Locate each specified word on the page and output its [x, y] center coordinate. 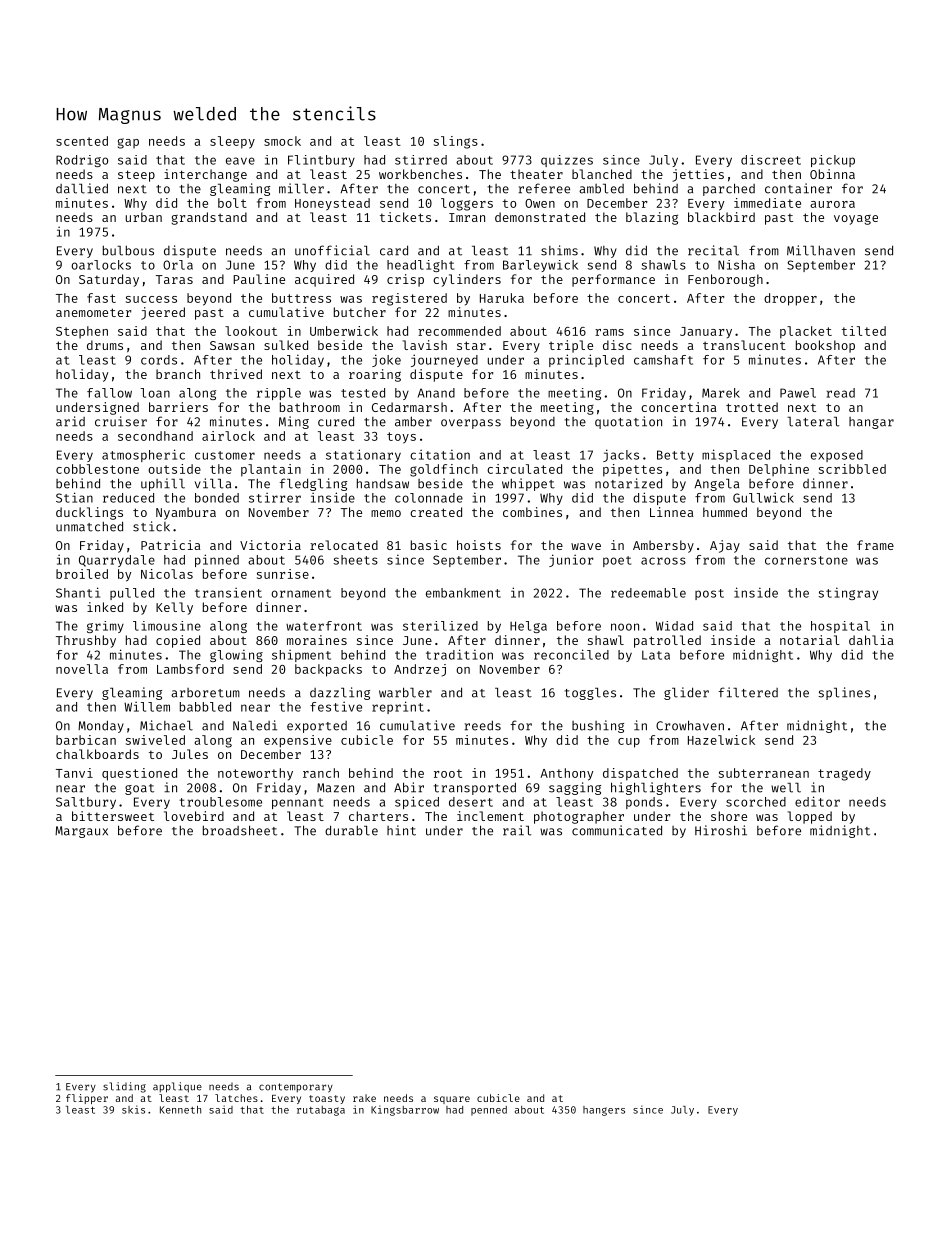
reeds [483, 725]
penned [489, 1111]
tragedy [844, 774]
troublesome [220, 802]
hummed [725, 512]
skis [133, 1109]
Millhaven [821, 250]
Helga [528, 627]
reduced [128, 498]
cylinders [467, 280]
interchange [205, 175]
